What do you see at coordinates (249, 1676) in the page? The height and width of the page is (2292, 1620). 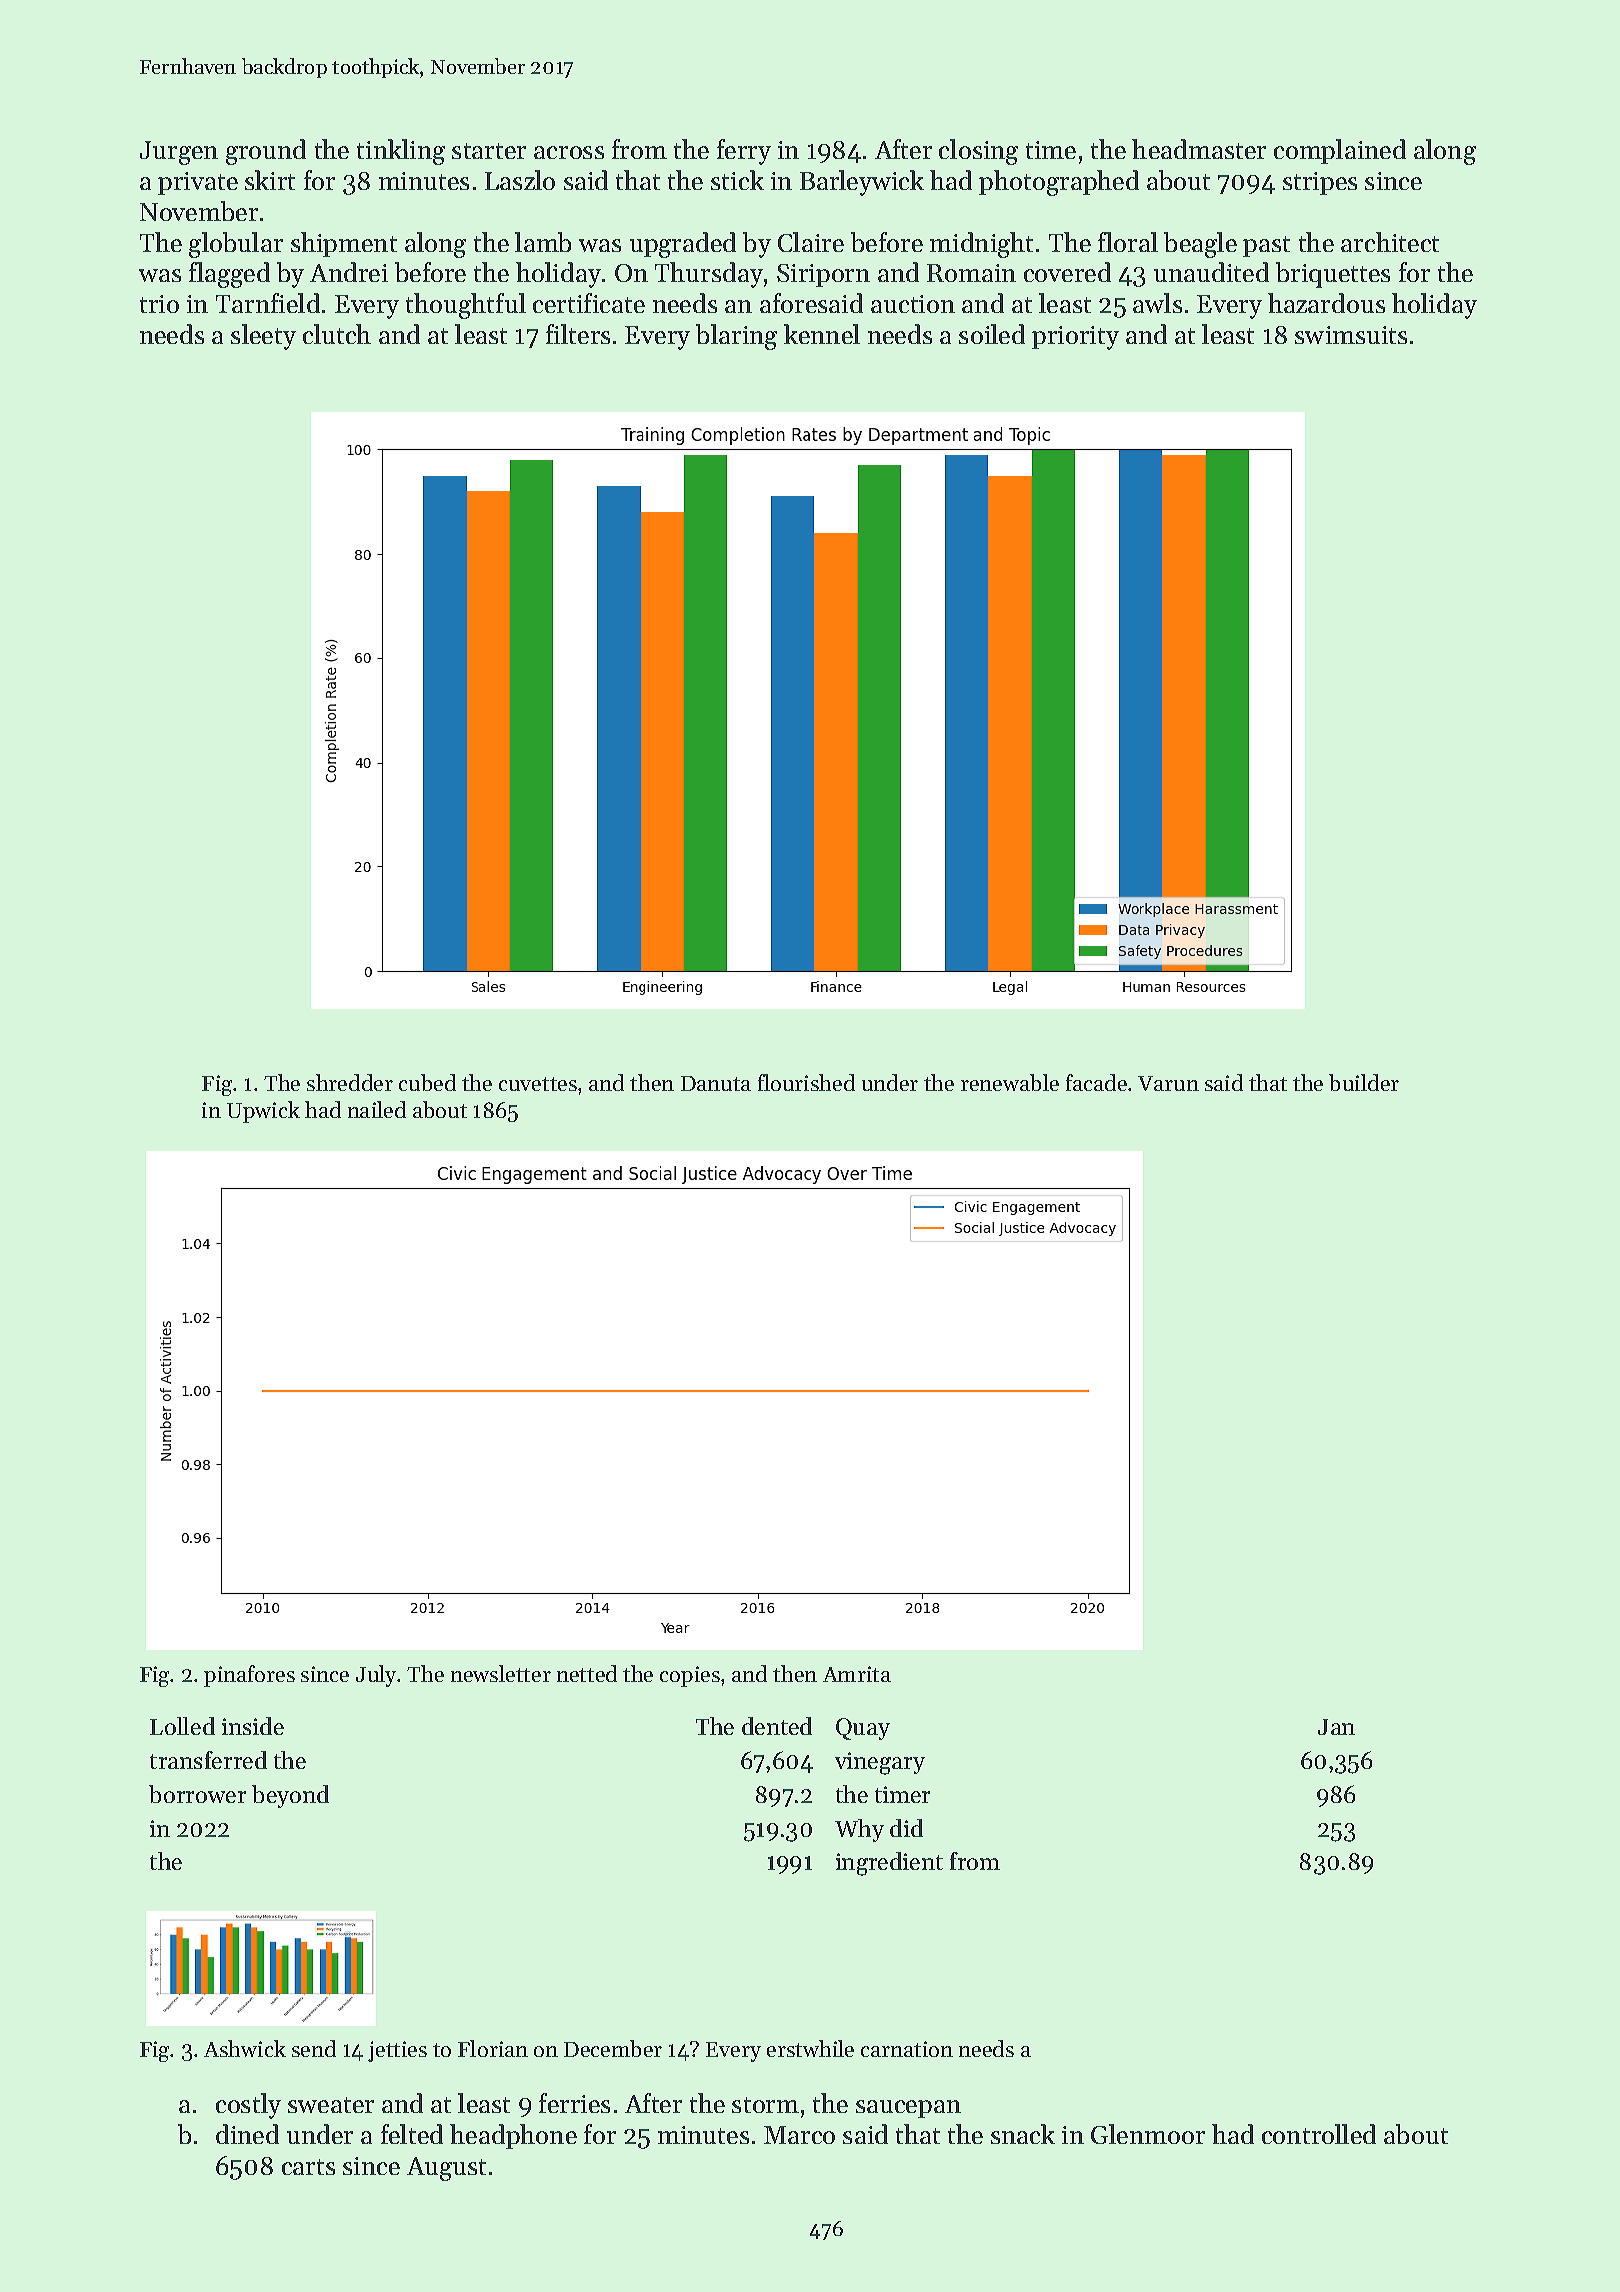 I see `pinafores` at bounding box center [249, 1676].
